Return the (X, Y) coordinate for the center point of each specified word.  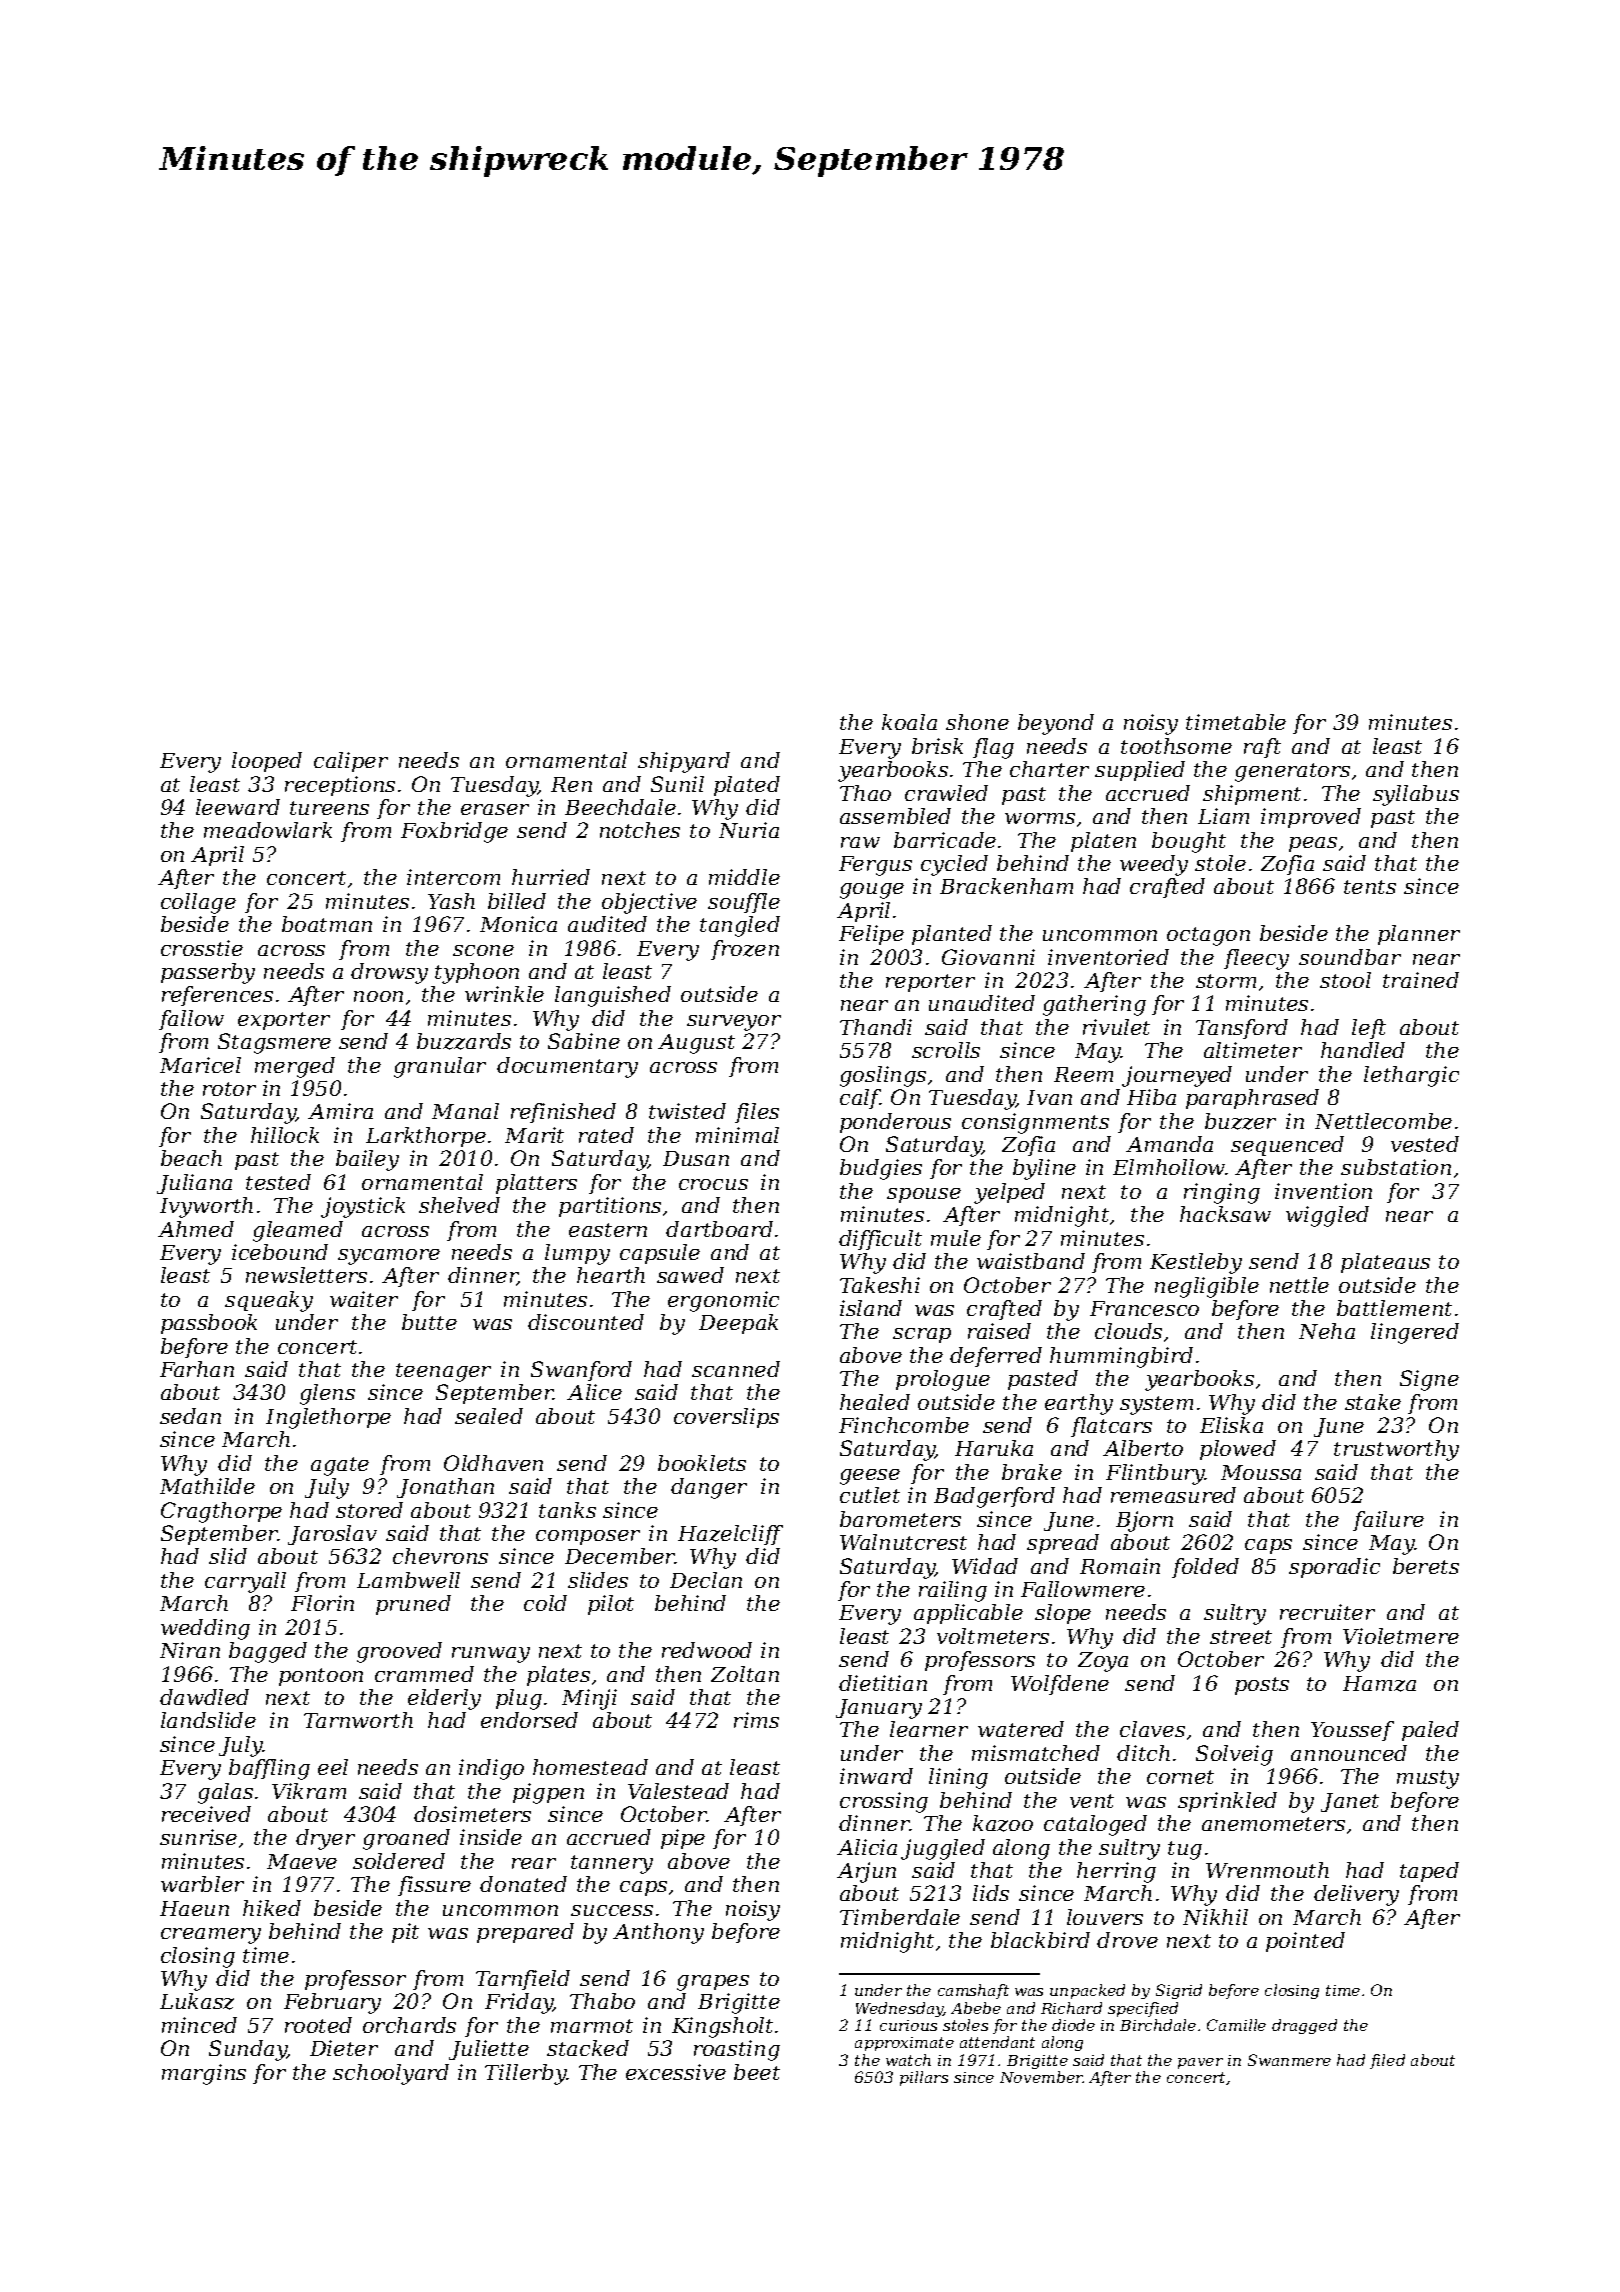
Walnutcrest (903, 1542)
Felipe (871, 935)
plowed (1238, 1450)
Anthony (658, 1933)
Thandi (876, 1027)
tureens (329, 808)
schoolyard (391, 2074)
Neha (1327, 1331)
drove (1127, 1940)
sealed (489, 1416)
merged (295, 1067)
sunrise (198, 1837)
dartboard (719, 1229)
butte (429, 1322)
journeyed (1177, 1076)
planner (1419, 935)
